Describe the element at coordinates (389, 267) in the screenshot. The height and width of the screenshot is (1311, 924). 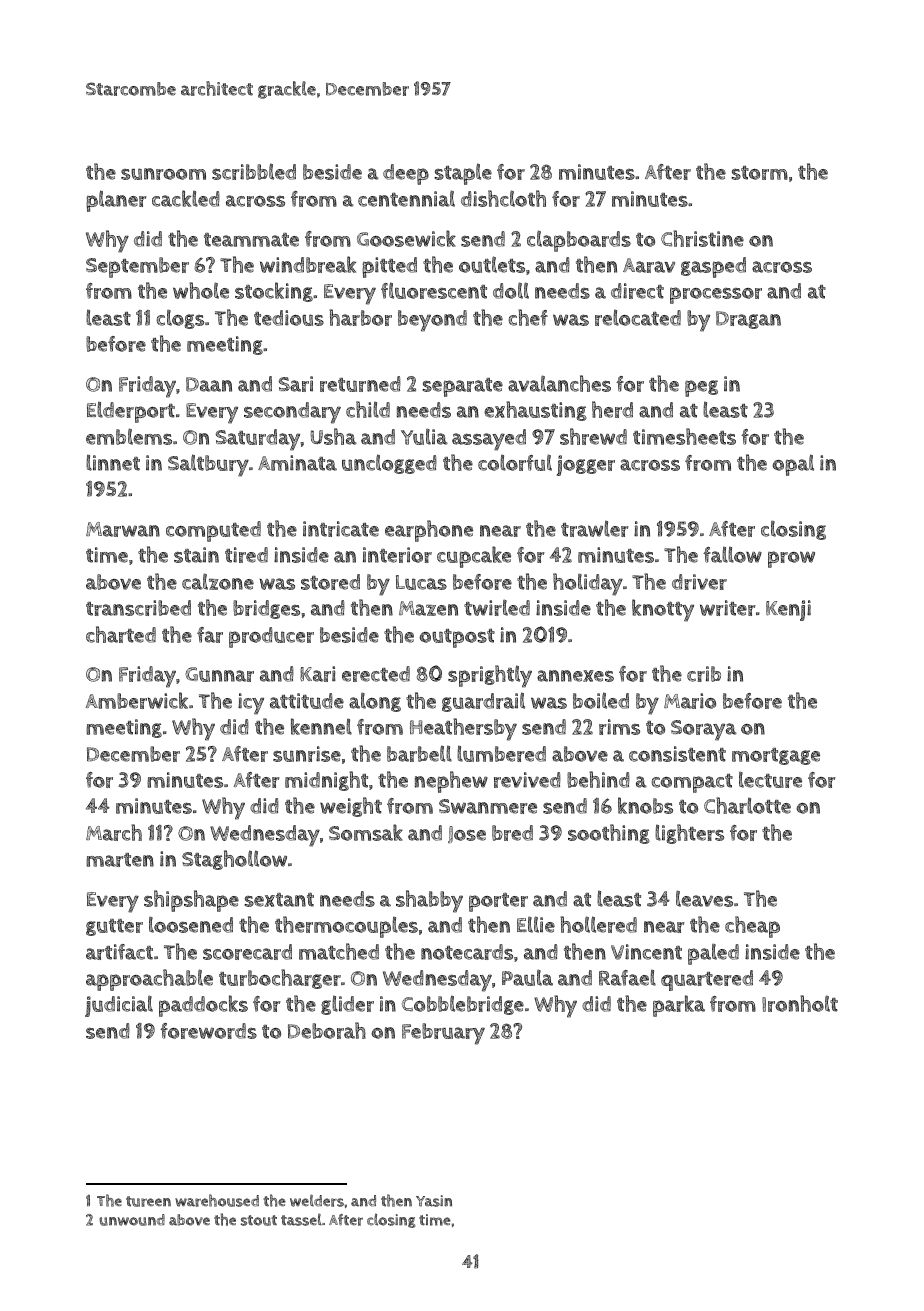
I see `pitted` at that location.
